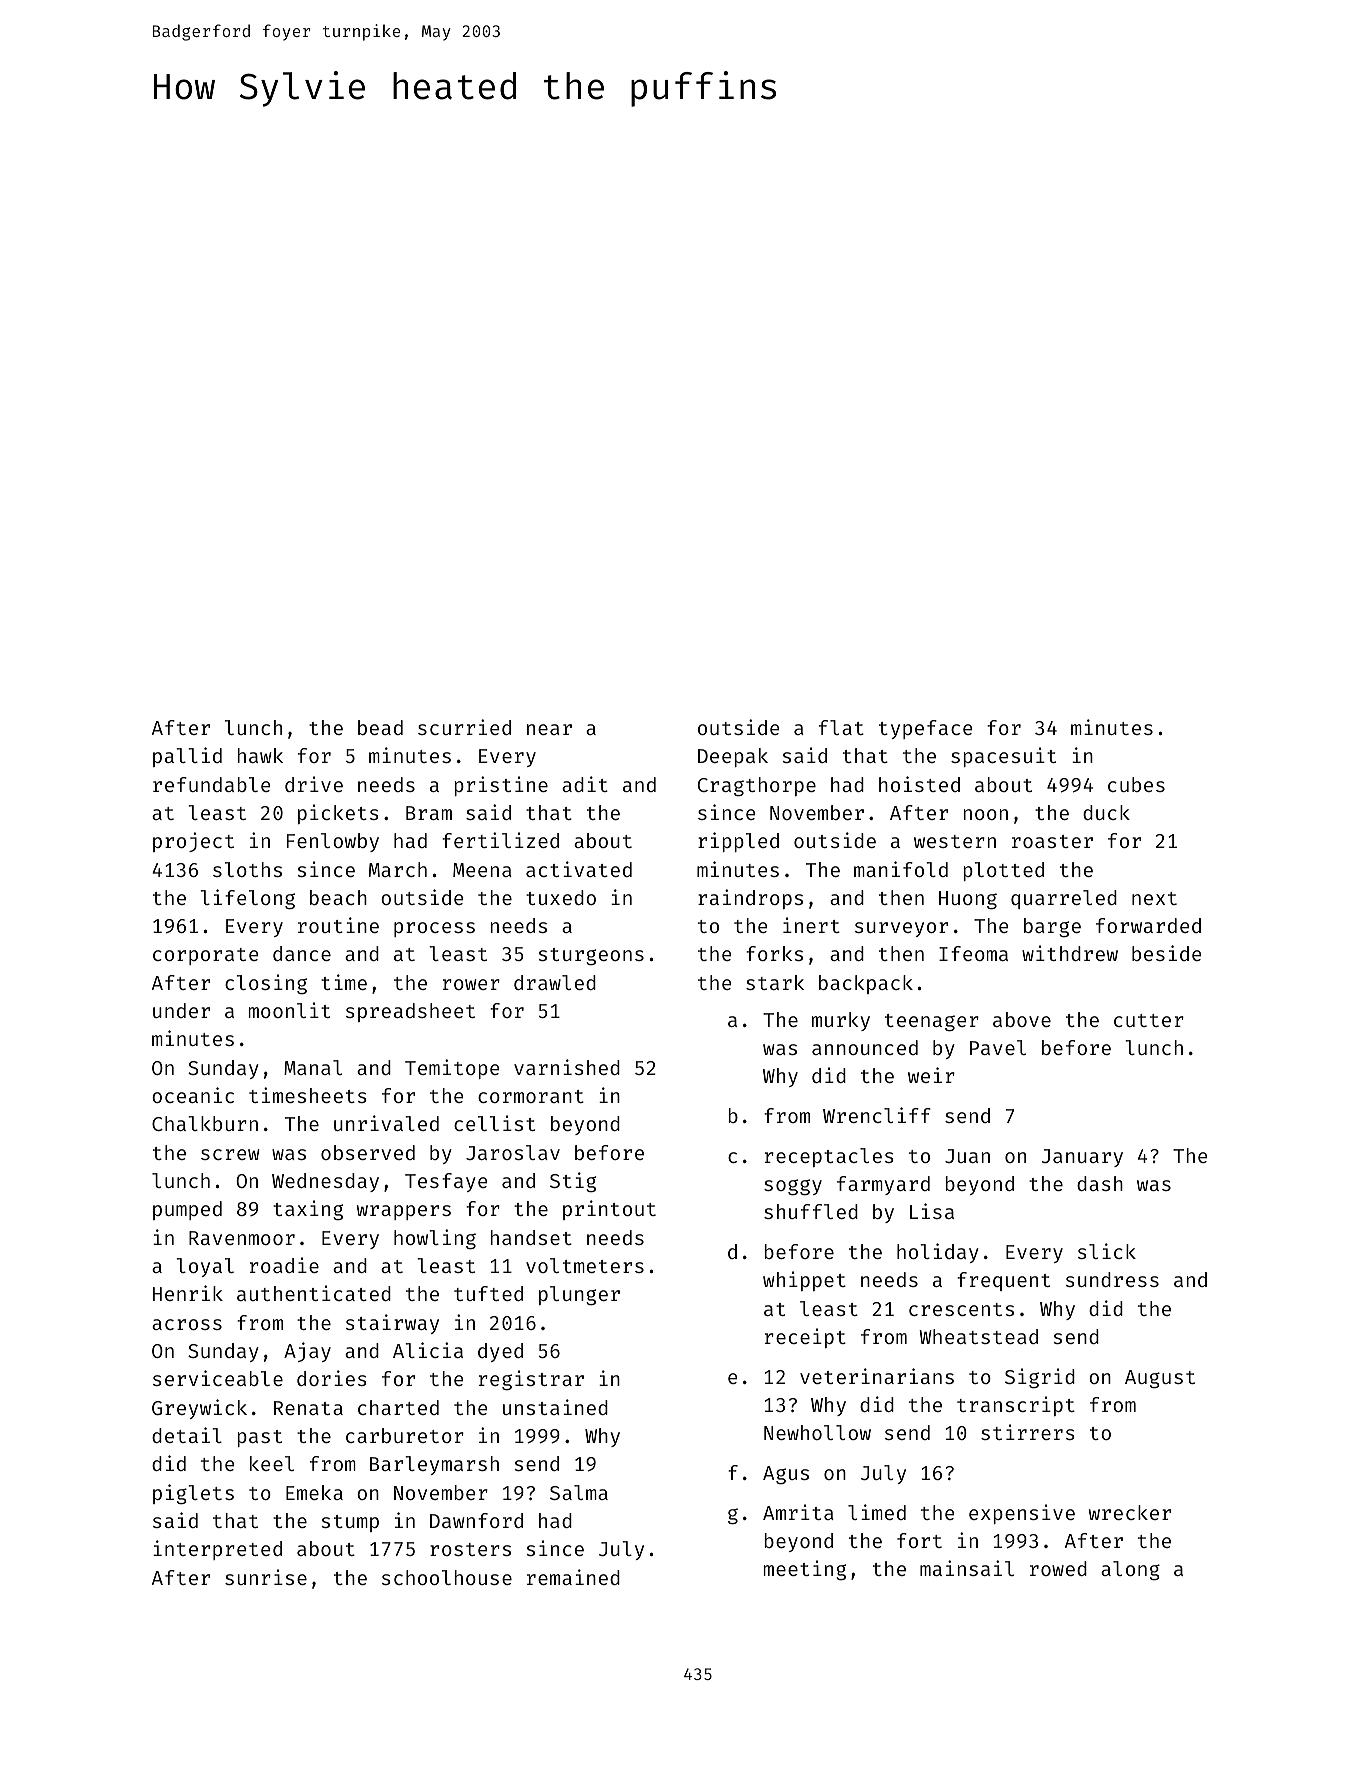  I want to click on near, so click(549, 729).
